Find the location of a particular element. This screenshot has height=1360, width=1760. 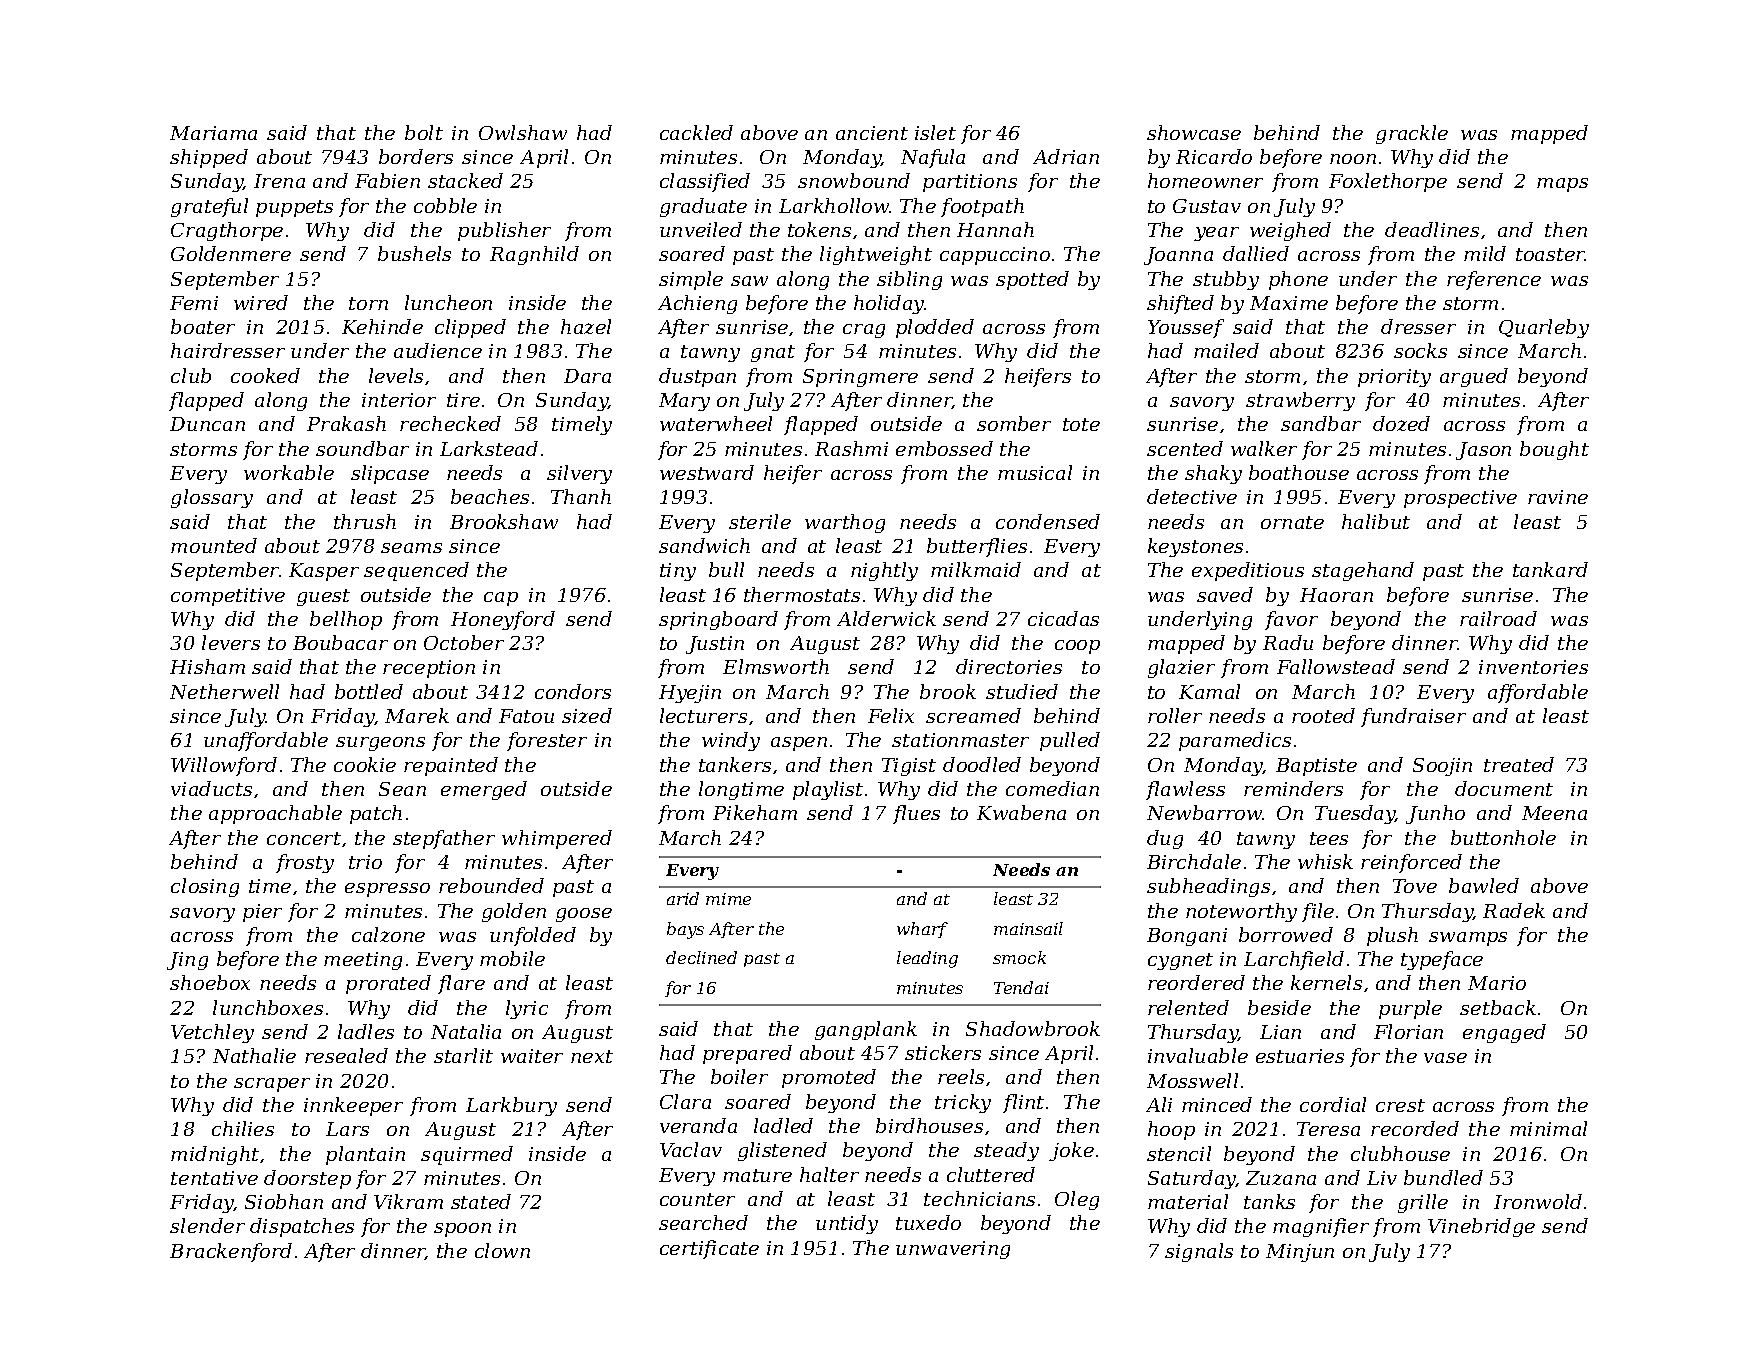

Mariama is located at coordinates (213, 133).
